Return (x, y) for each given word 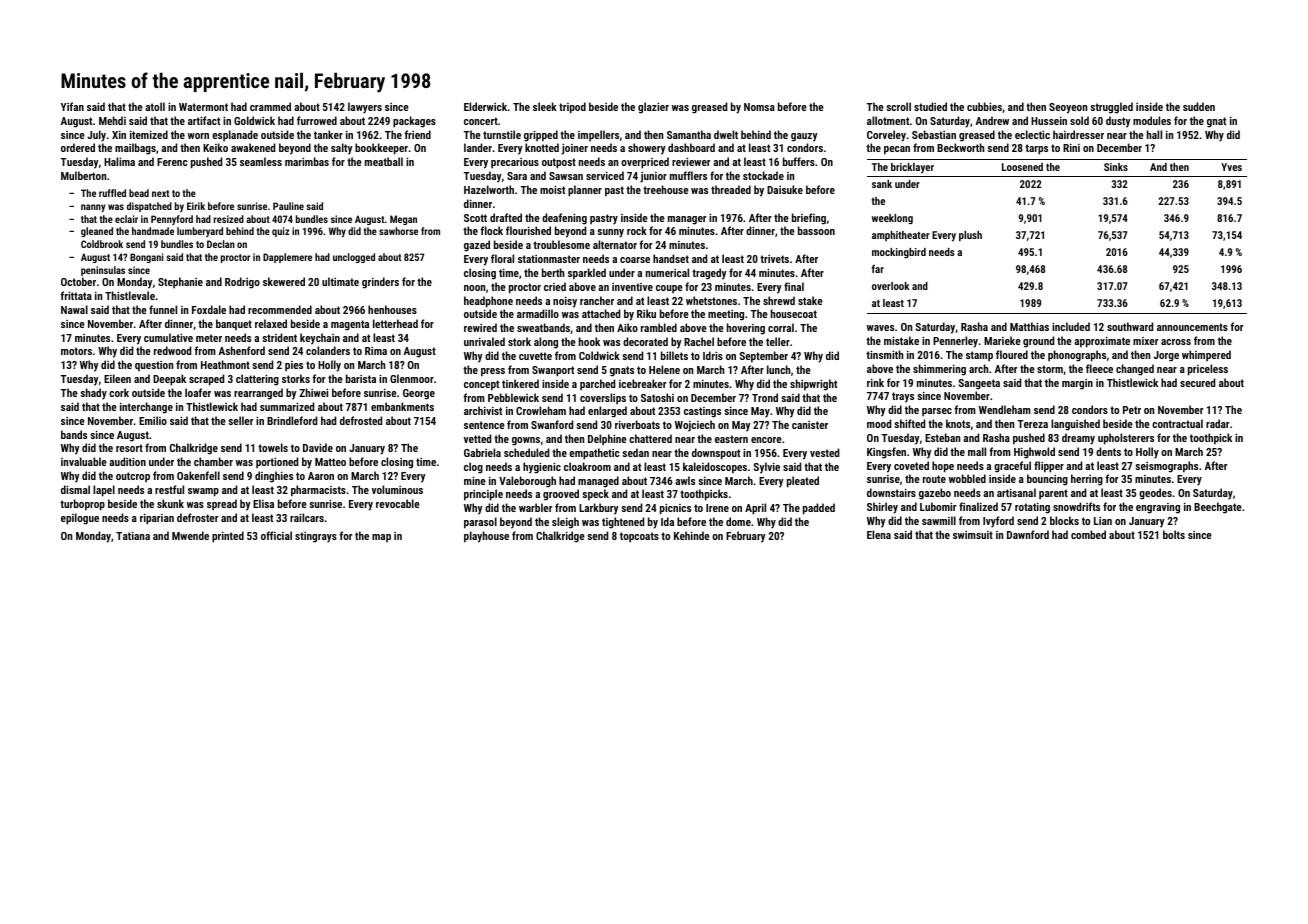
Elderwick (485, 106)
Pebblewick (513, 397)
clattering (257, 380)
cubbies (984, 106)
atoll (155, 106)
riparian (157, 519)
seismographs (1166, 467)
